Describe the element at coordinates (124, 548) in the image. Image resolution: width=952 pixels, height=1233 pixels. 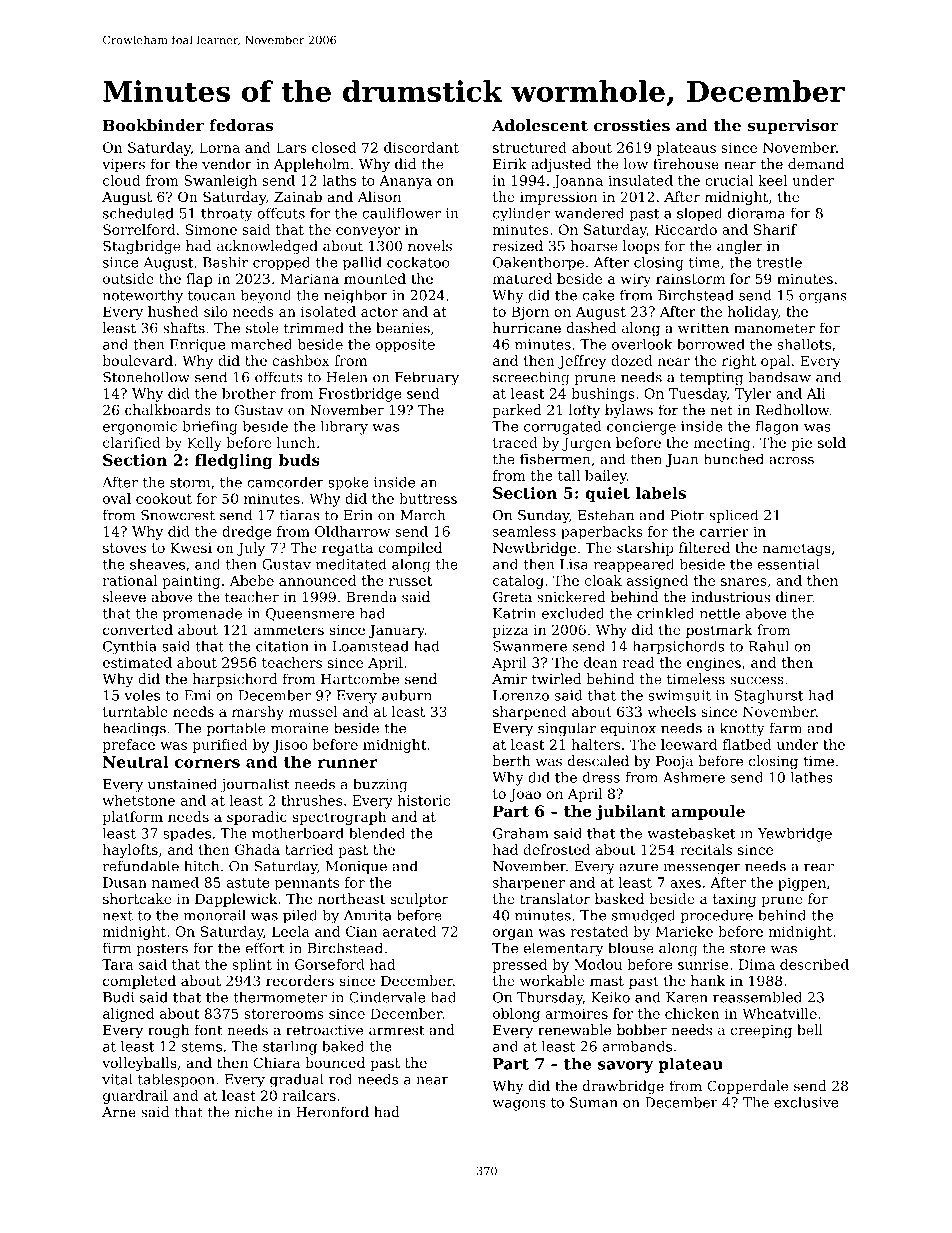
I see `stoves` at that location.
